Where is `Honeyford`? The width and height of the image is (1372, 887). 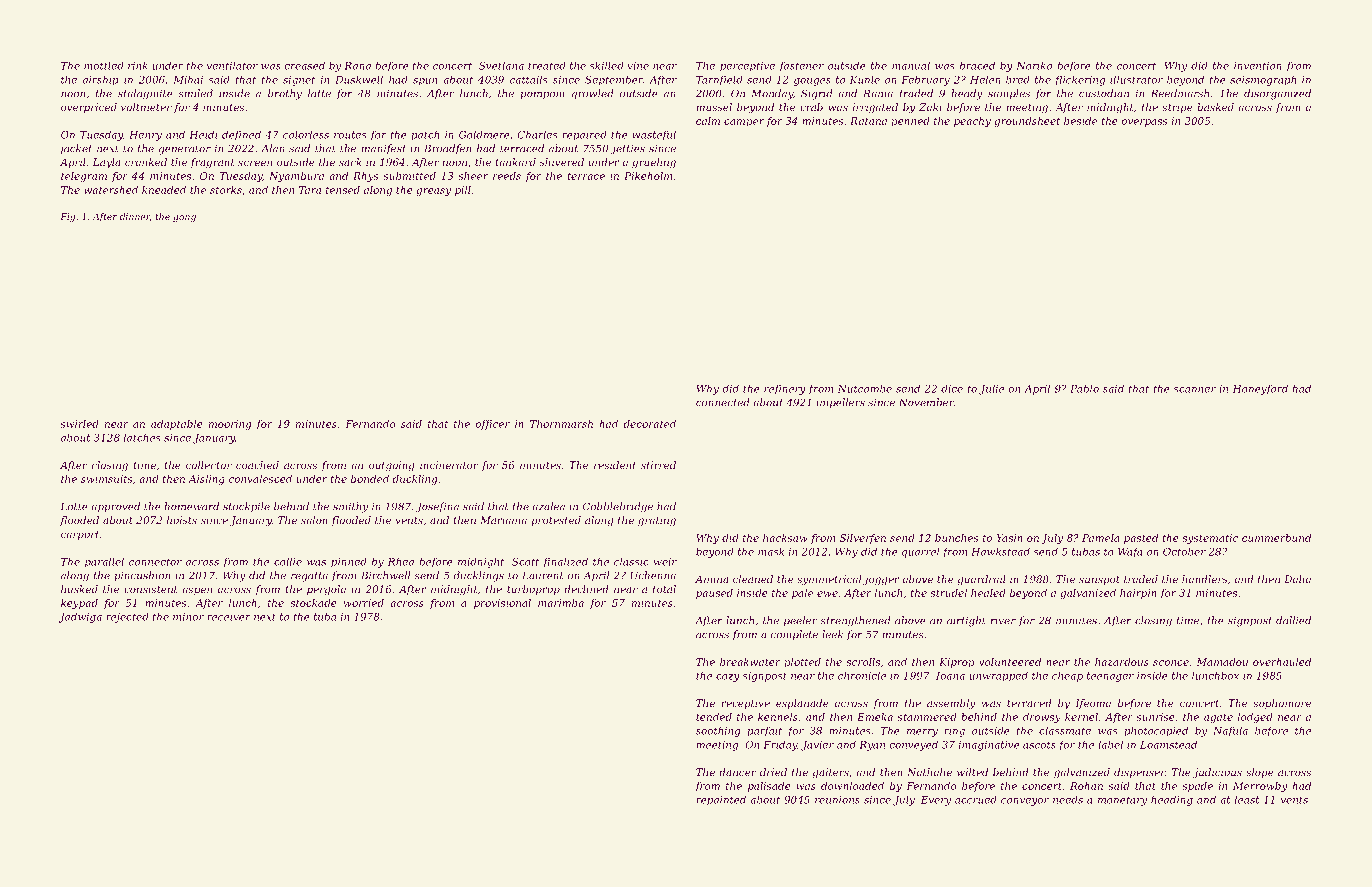
Honeyford is located at coordinates (1260, 389).
